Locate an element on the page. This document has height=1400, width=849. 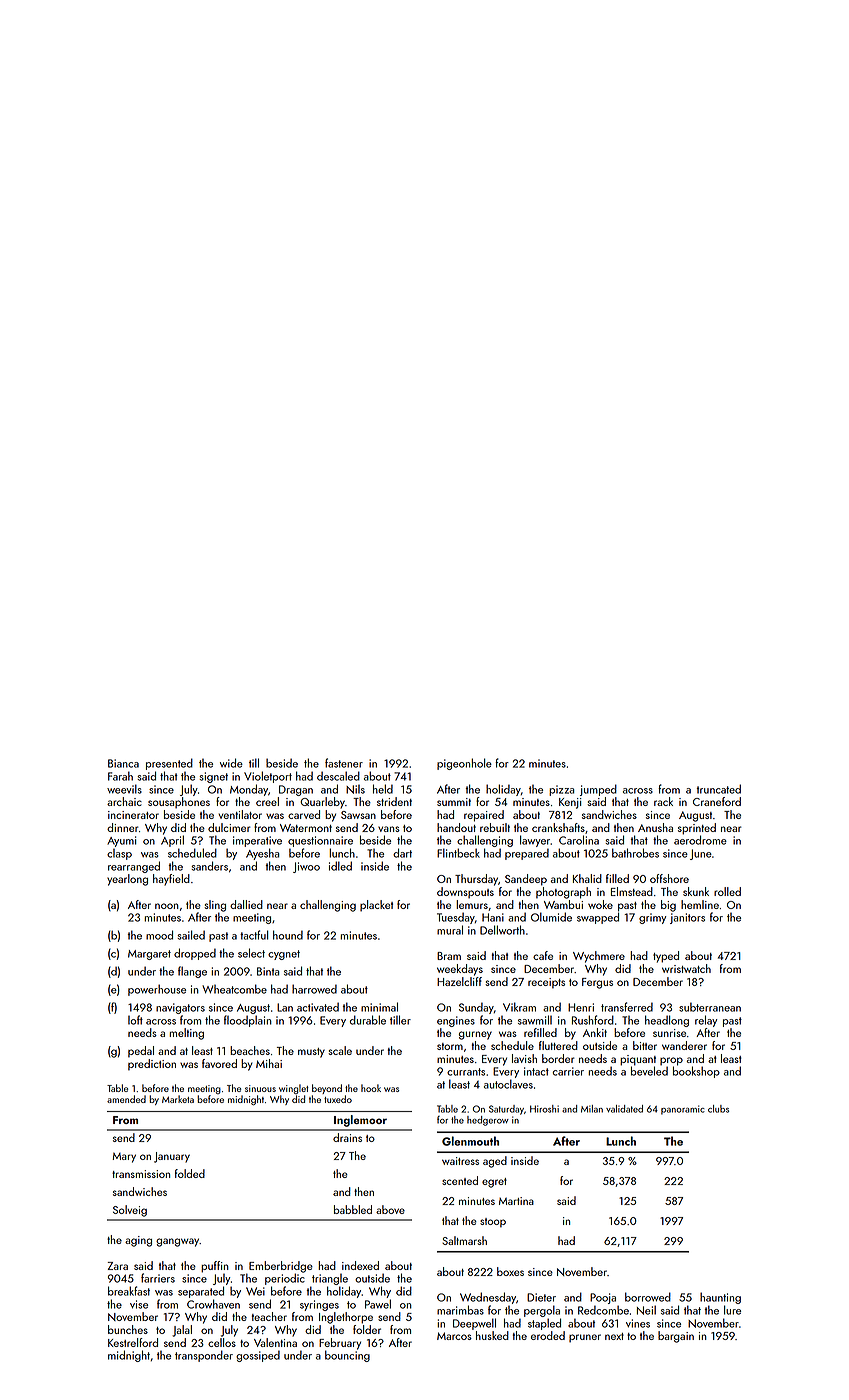
signet is located at coordinates (213, 777).
